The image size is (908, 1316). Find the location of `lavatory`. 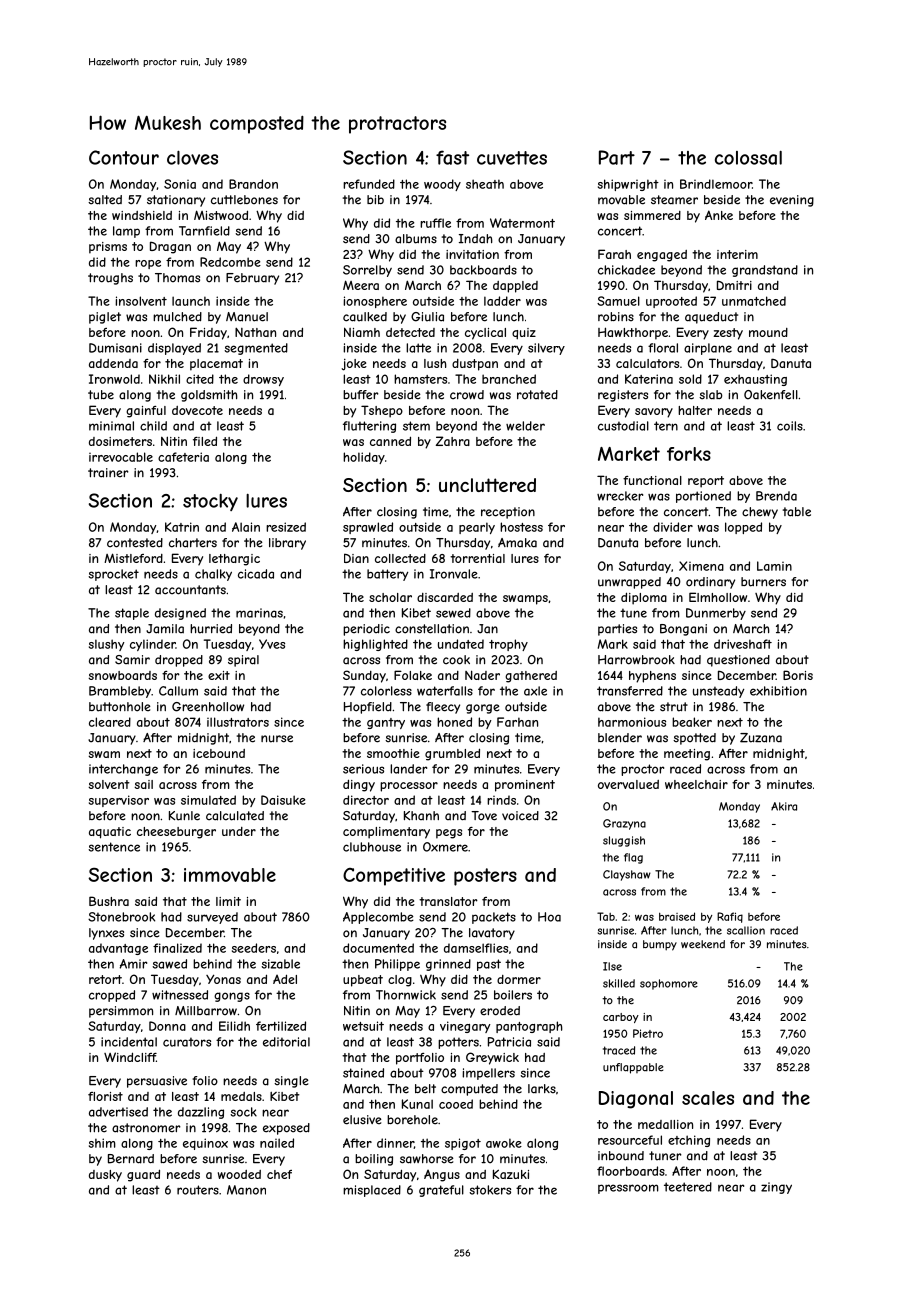

lavatory is located at coordinates (492, 934).
